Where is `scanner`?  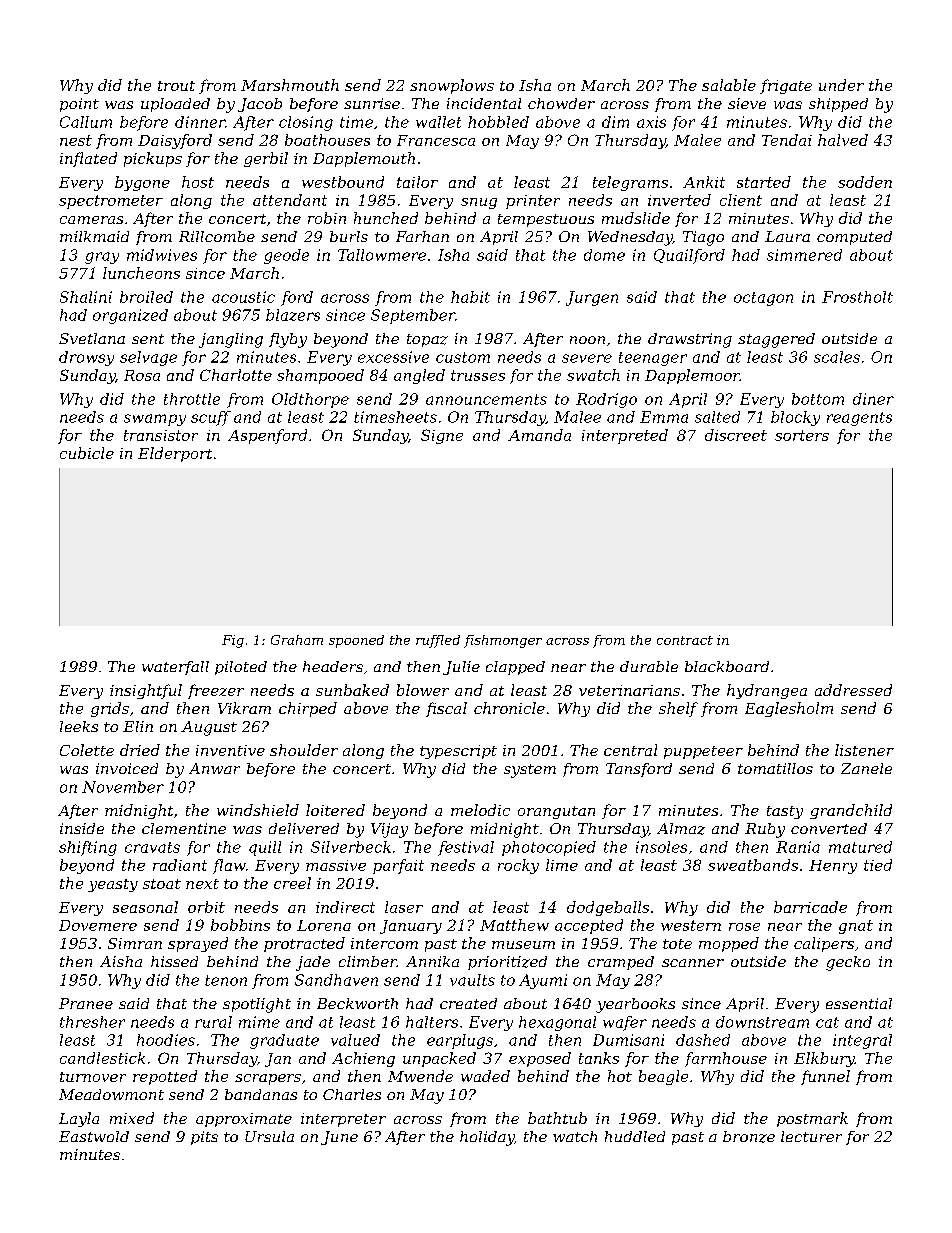 scanner is located at coordinates (693, 963).
